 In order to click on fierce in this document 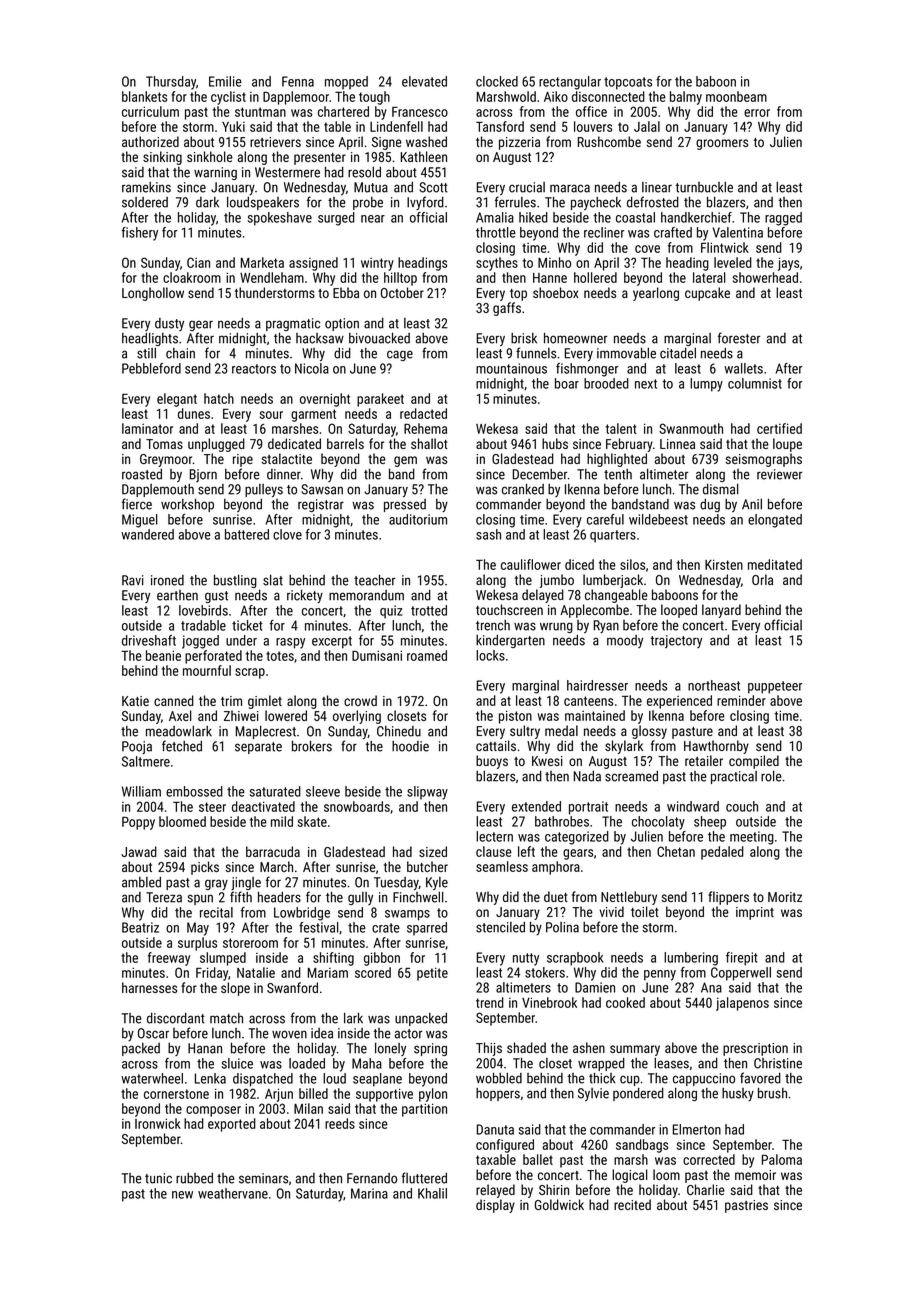, I will do `click(137, 504)`.
